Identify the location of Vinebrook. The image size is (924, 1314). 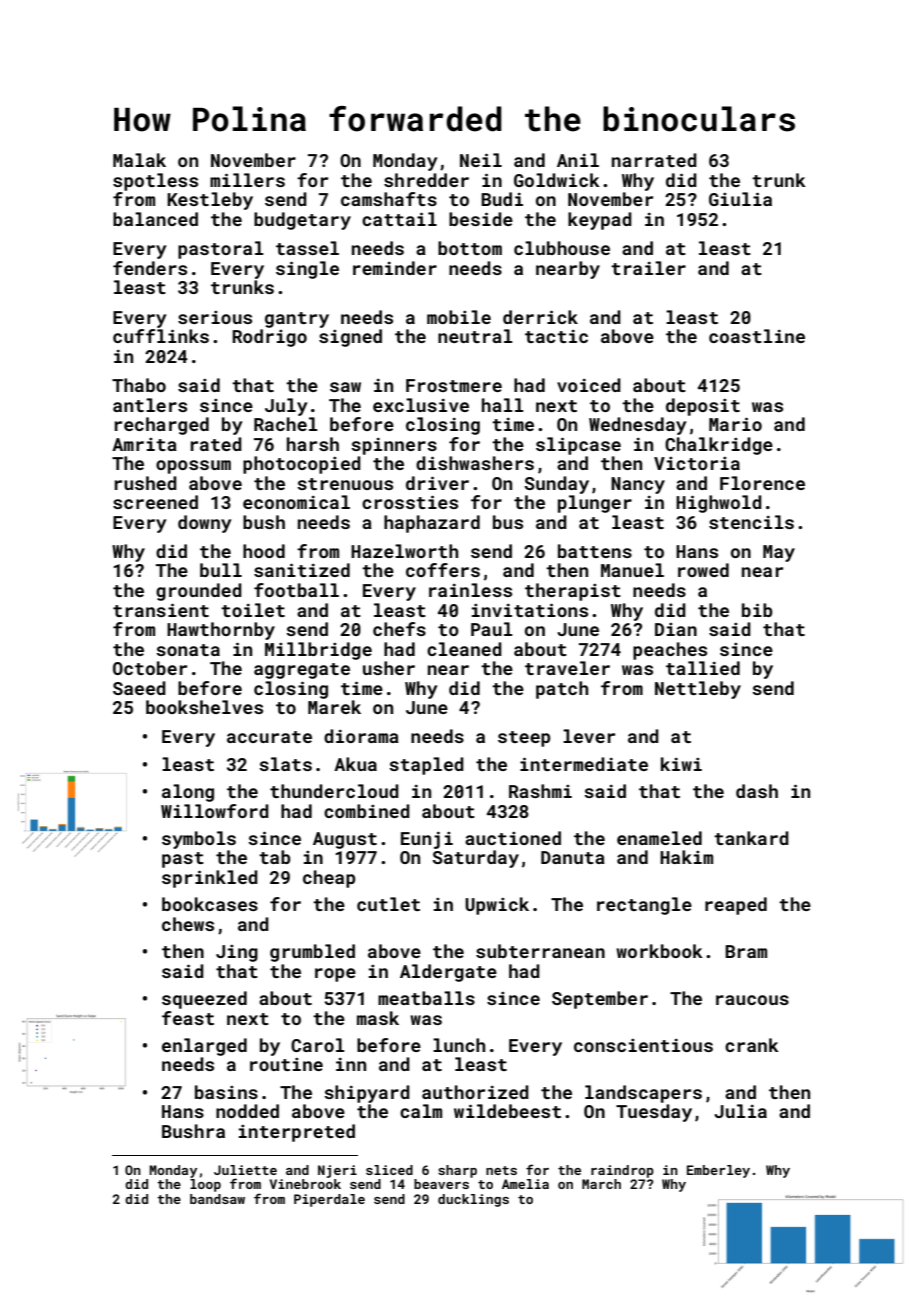
(305, 1184).
